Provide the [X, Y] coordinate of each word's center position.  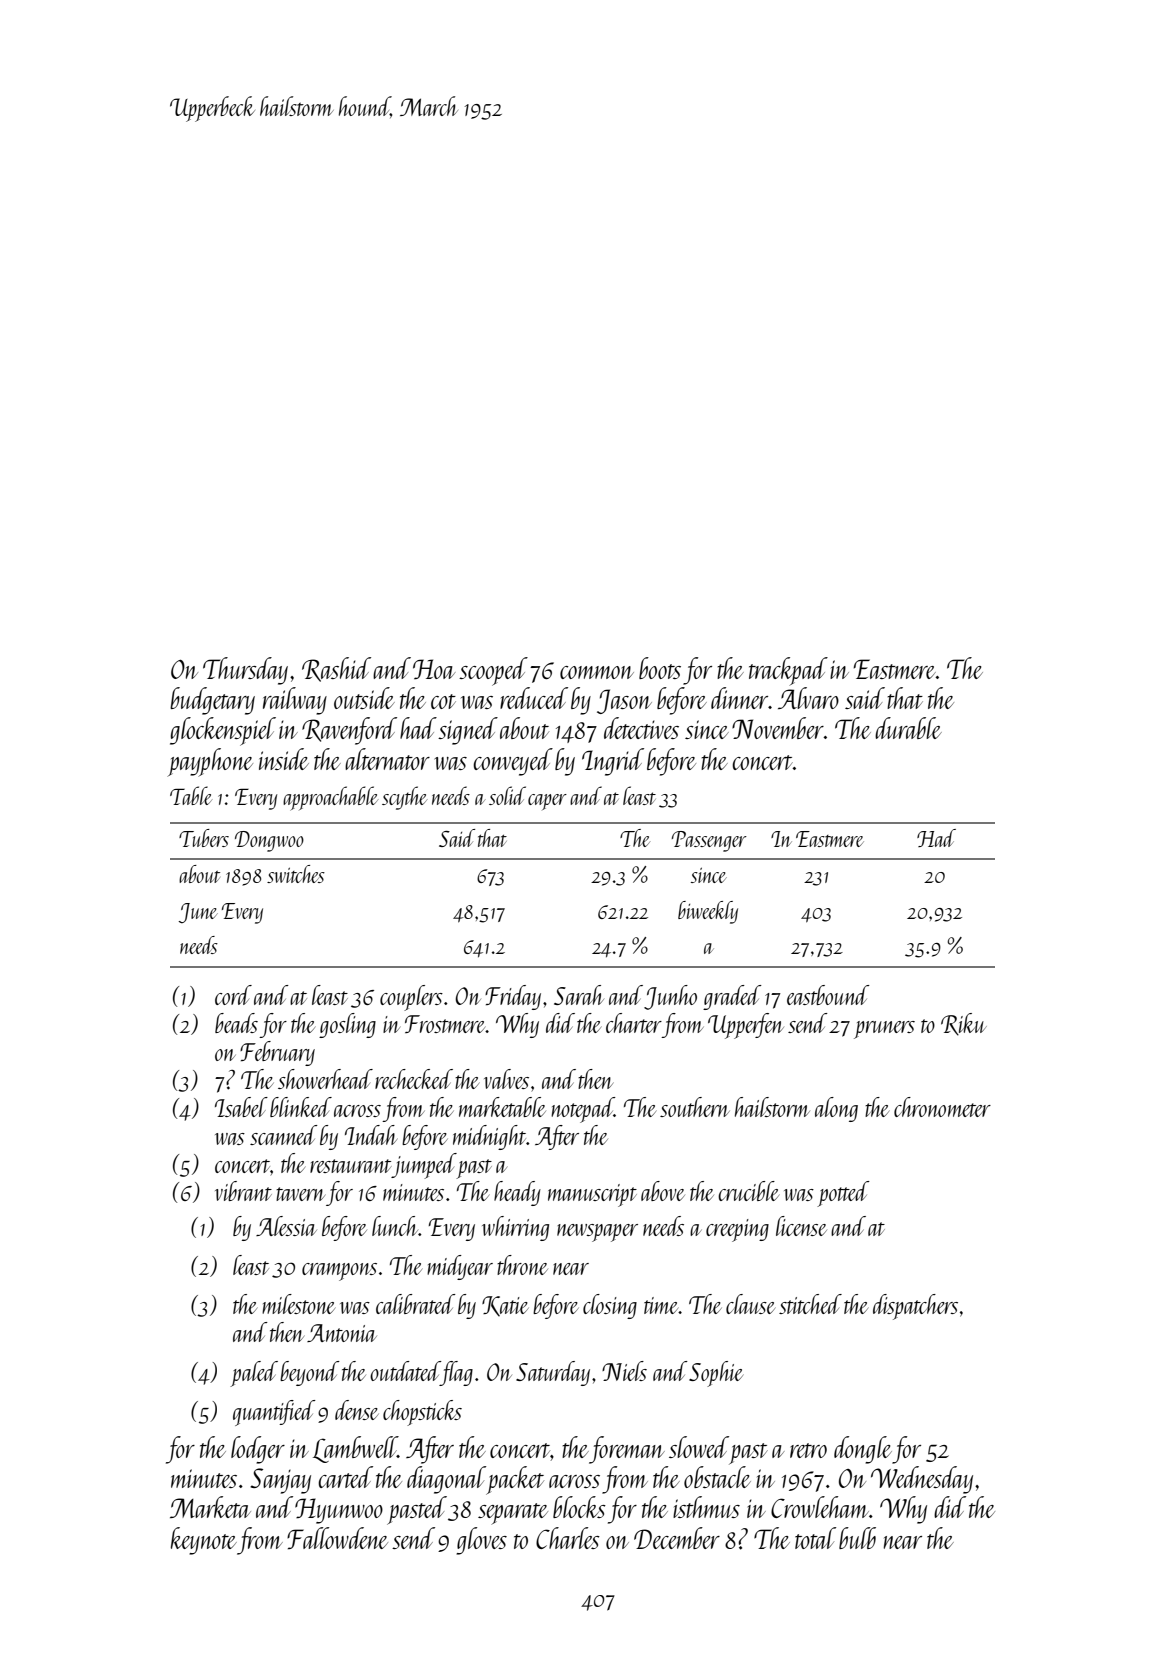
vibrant [243, 1191]
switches [296, 874]
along [836, 1109]
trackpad [788, 671]
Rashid [336, 669]
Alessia [286, 1226]
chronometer [942, 1107]
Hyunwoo [339, 1511]
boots [660, 668]
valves [506, 1079]
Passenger [709, 841]
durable [908, 728]
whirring [515, 1228]
